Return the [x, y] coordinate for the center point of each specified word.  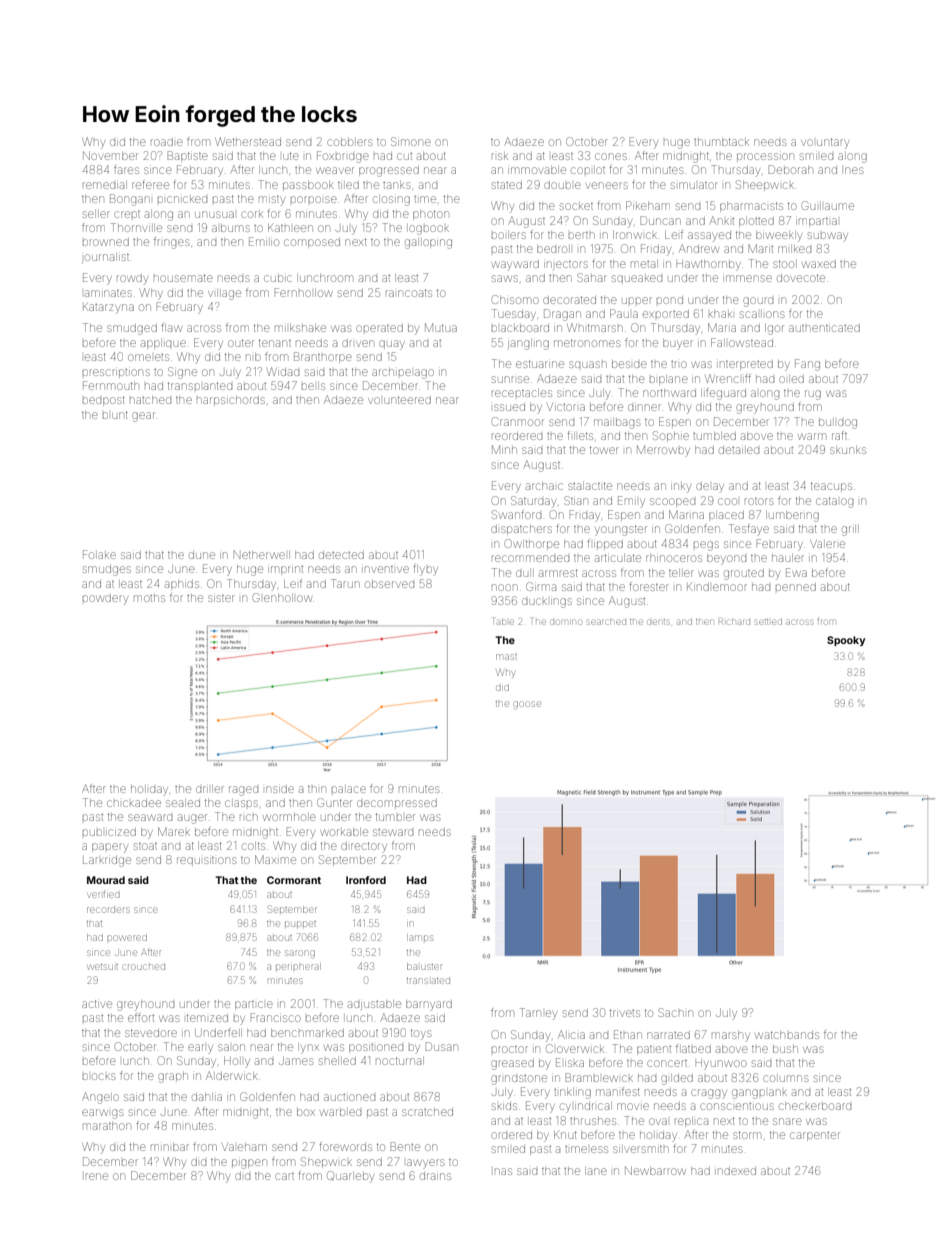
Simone [411, 141]
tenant [275, 343]
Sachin [675, 1012]
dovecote [801, 278]
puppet [300, 924]
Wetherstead [248, 141]
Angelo [100, 1098]
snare [787, 1121]
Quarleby [350, 1177]
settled [769, 622]
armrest [558, 573]
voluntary [825, 143]
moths [149, 598]
